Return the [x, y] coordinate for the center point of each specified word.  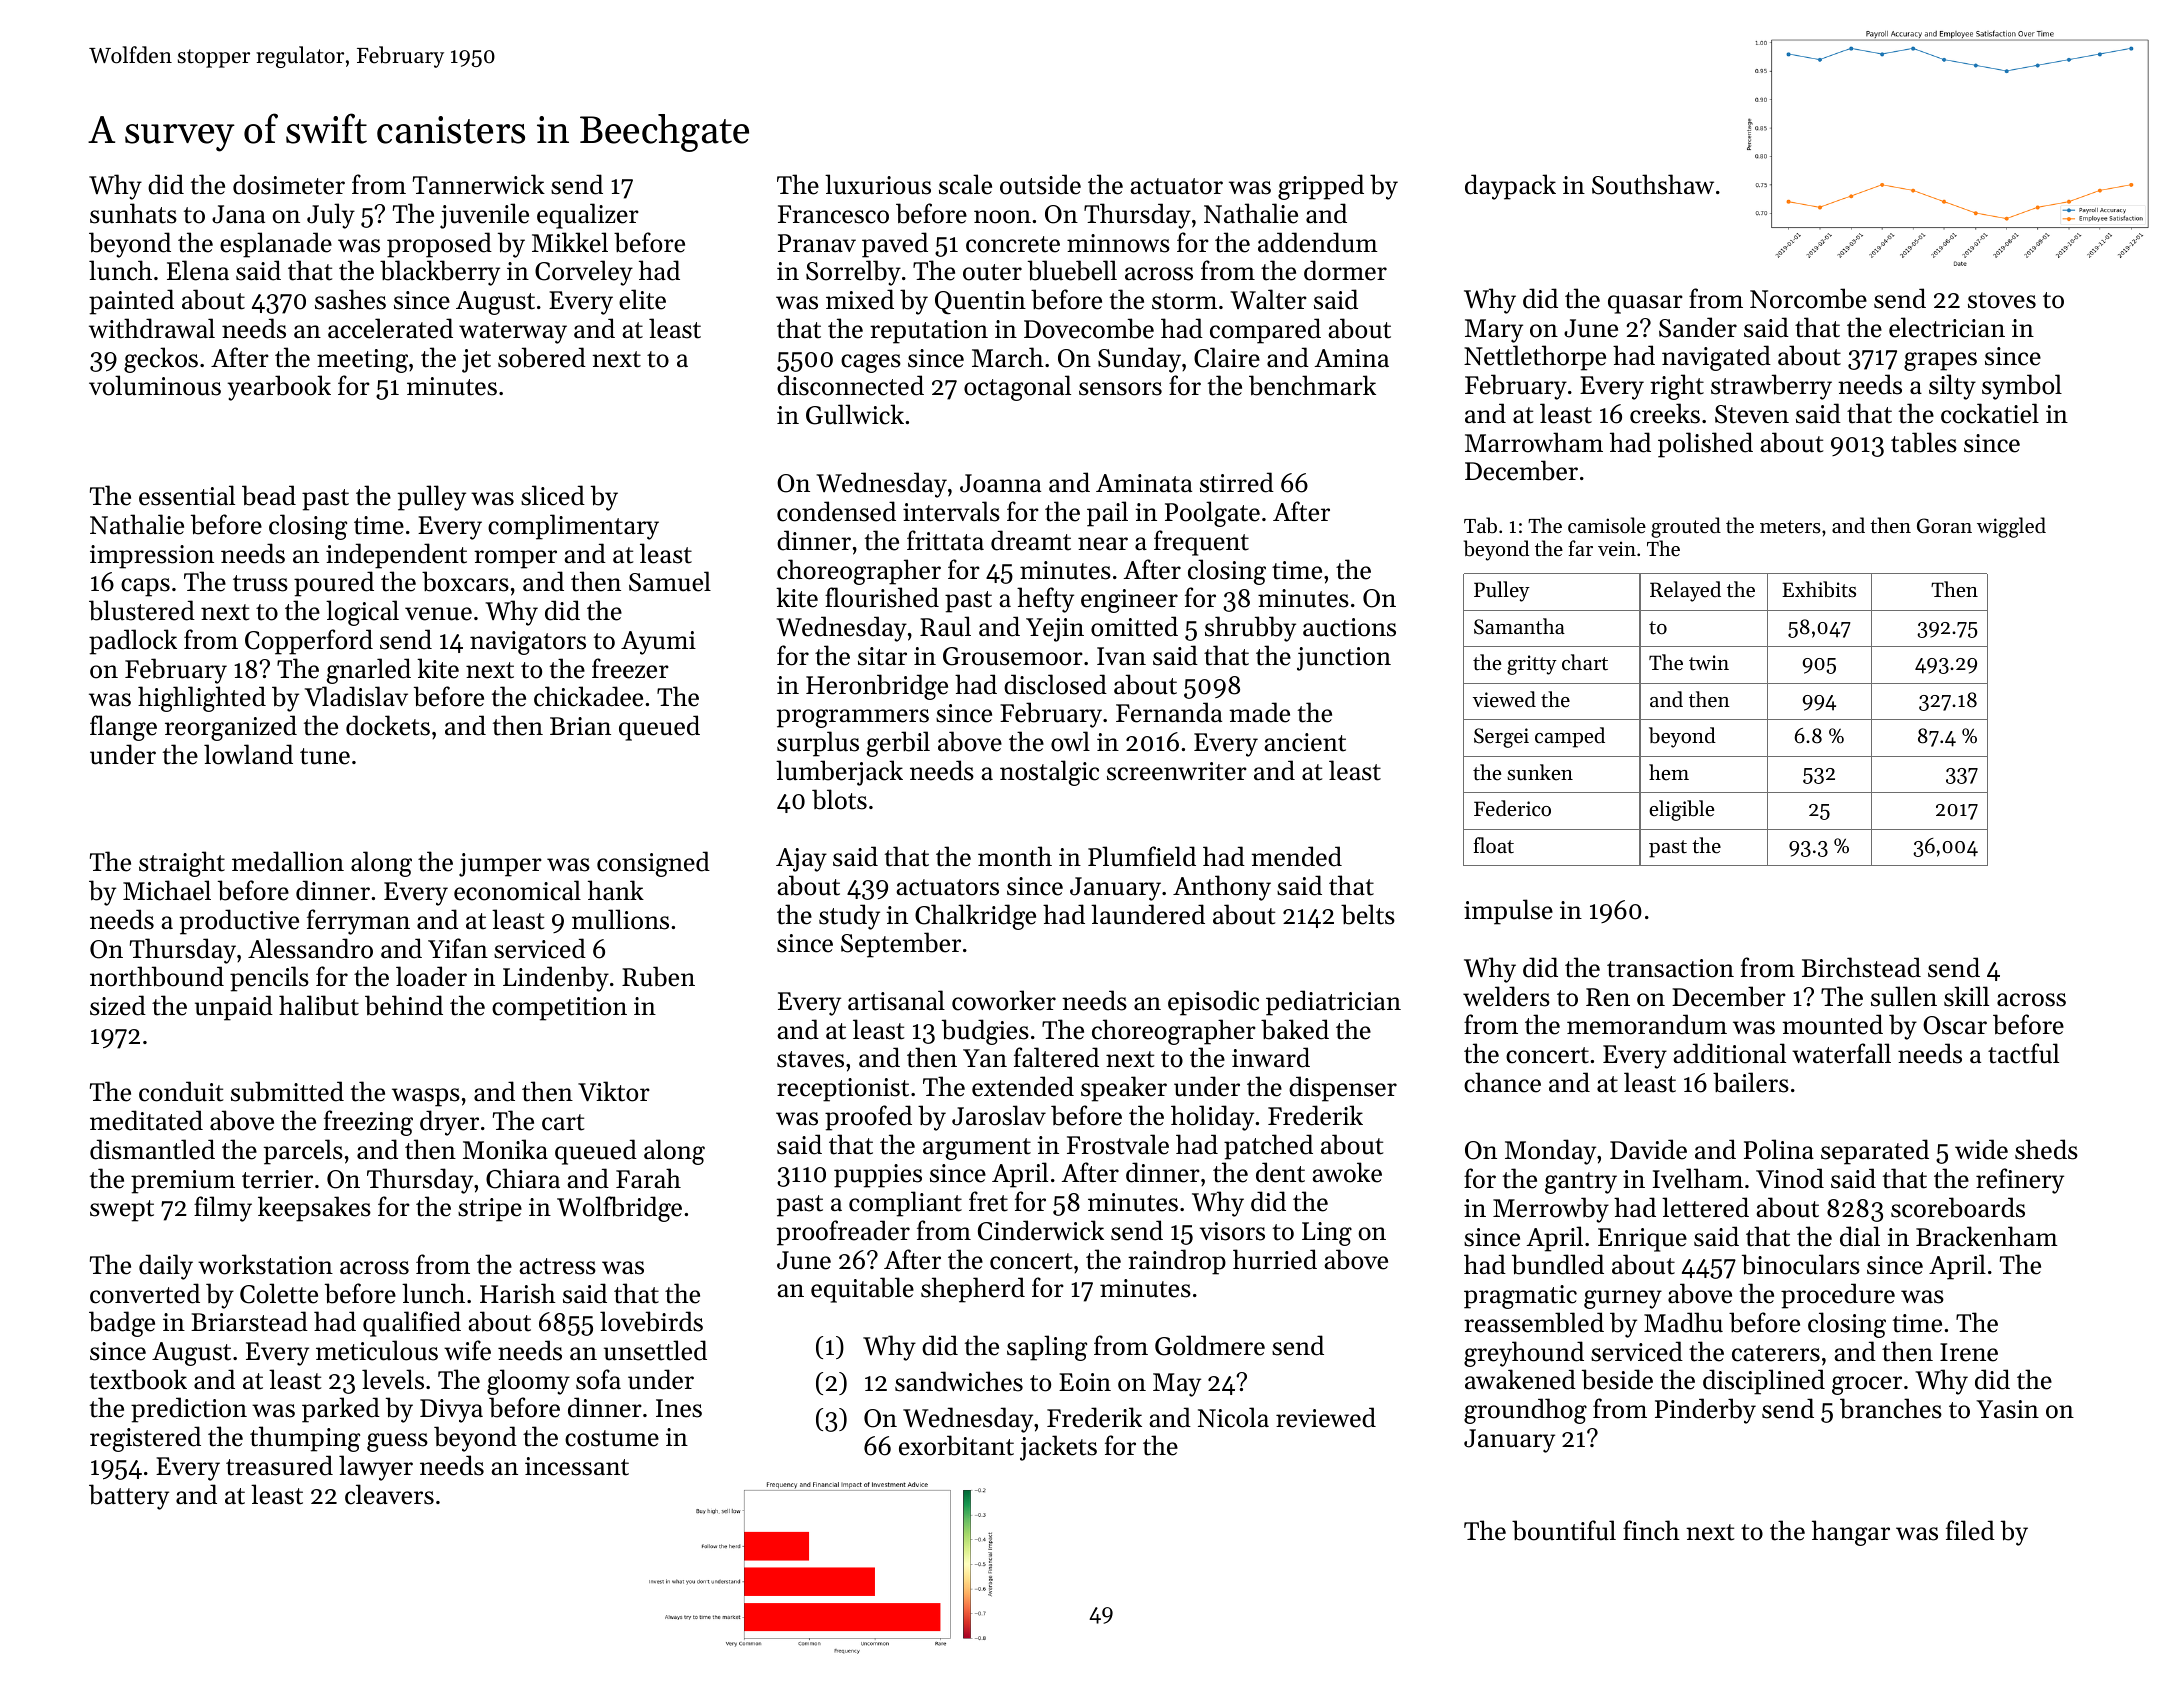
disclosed [1055, 684]
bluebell [1072, 270]
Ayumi [658, 643]
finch [1651, 1530]
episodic [1213, 1003]
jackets [1058, 1448]
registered [145, 1439]
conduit [181, 1091]
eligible [1681, 810]
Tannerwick [479, 184]
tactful [2023, 1053]
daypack [1510, 187]
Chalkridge [975, 917]
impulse [1508, 912]
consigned [653, 864]
